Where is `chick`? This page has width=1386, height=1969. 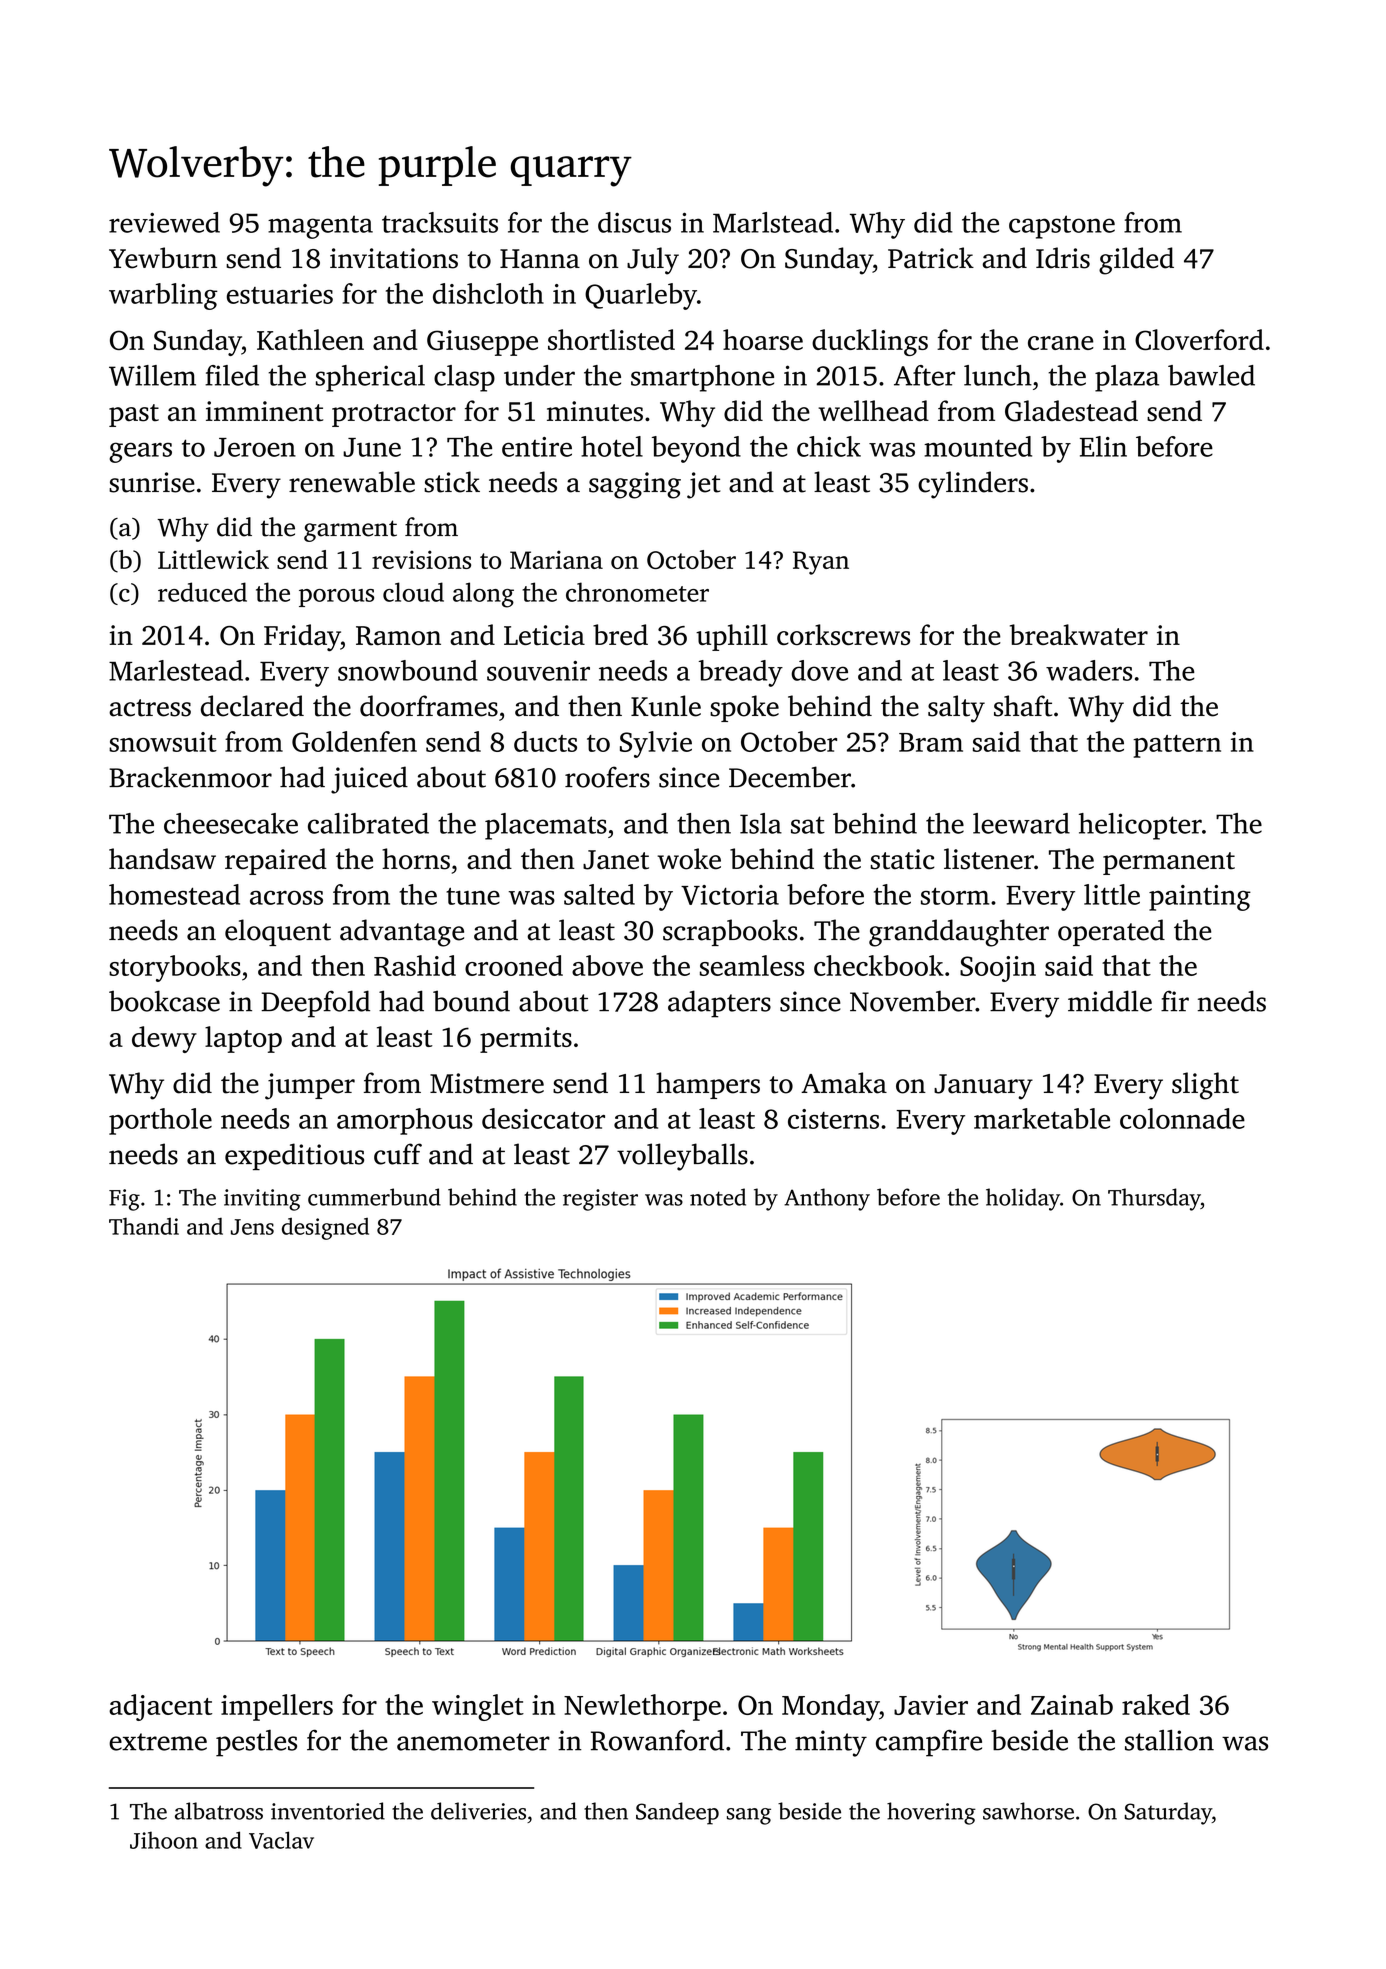
chick is located at coordinates (829, 446).
